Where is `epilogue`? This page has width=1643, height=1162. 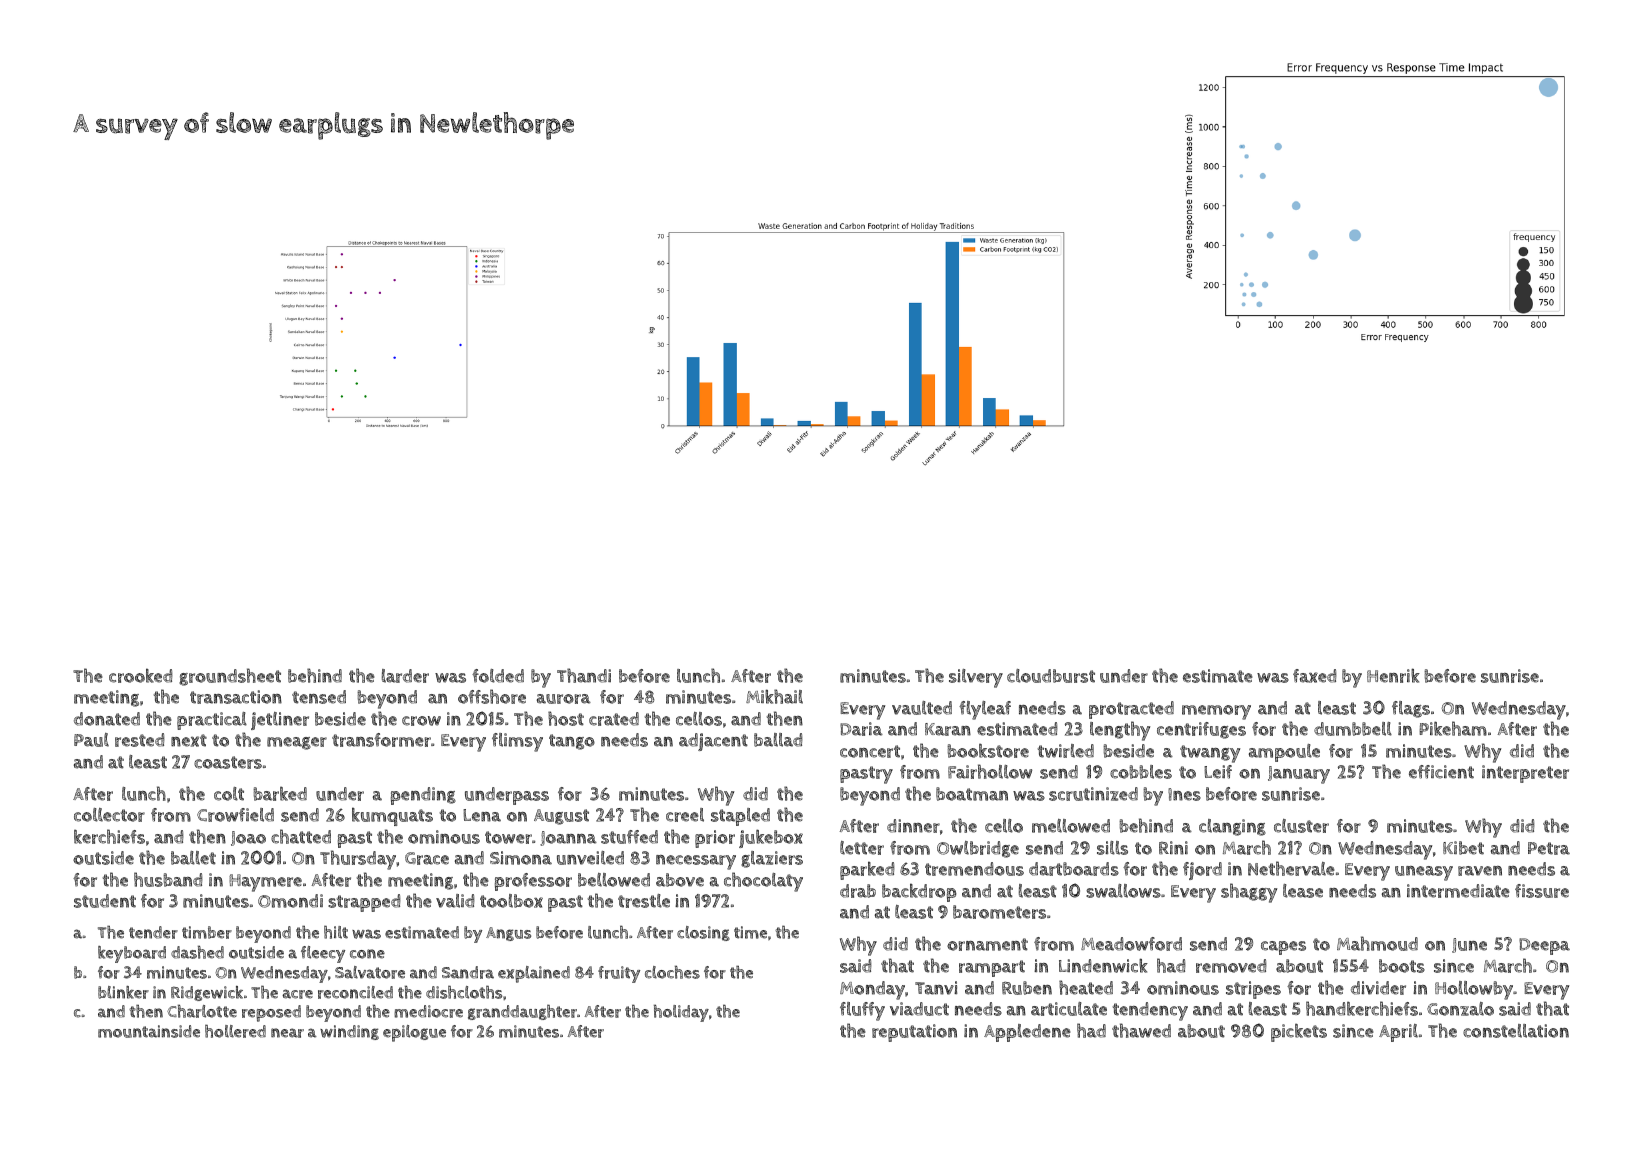
epilogue is located at coordinates (414, 1033).
